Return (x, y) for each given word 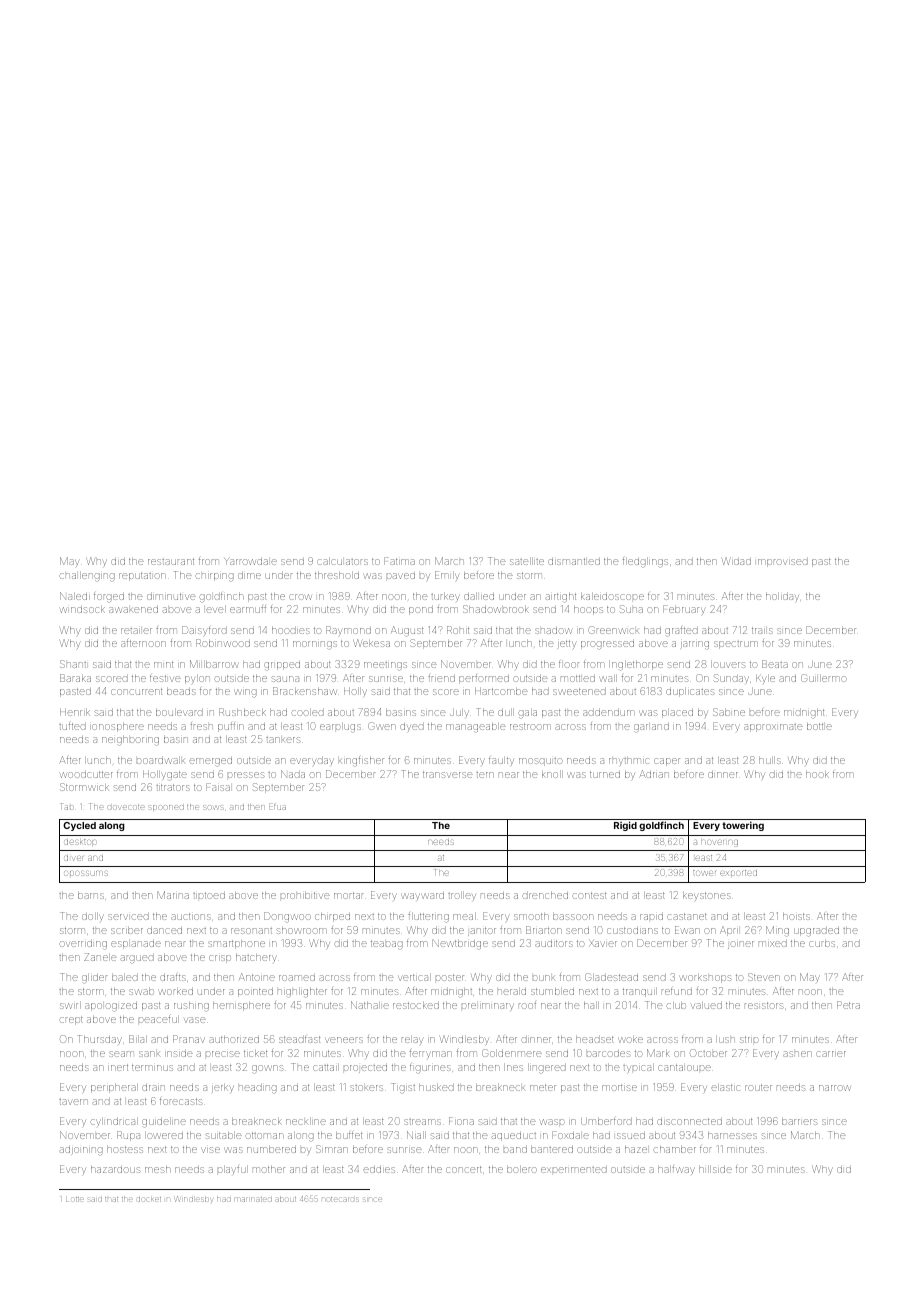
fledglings (645, 562)
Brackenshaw (305, 691)
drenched (545, 895)
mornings (315, 645)
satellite (527, 561)
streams (422, 1122)
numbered (271, 1149)
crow (300, 597)
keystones (706, 896)
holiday (782, 597)
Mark (658, 1053)
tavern (73, 1102)
